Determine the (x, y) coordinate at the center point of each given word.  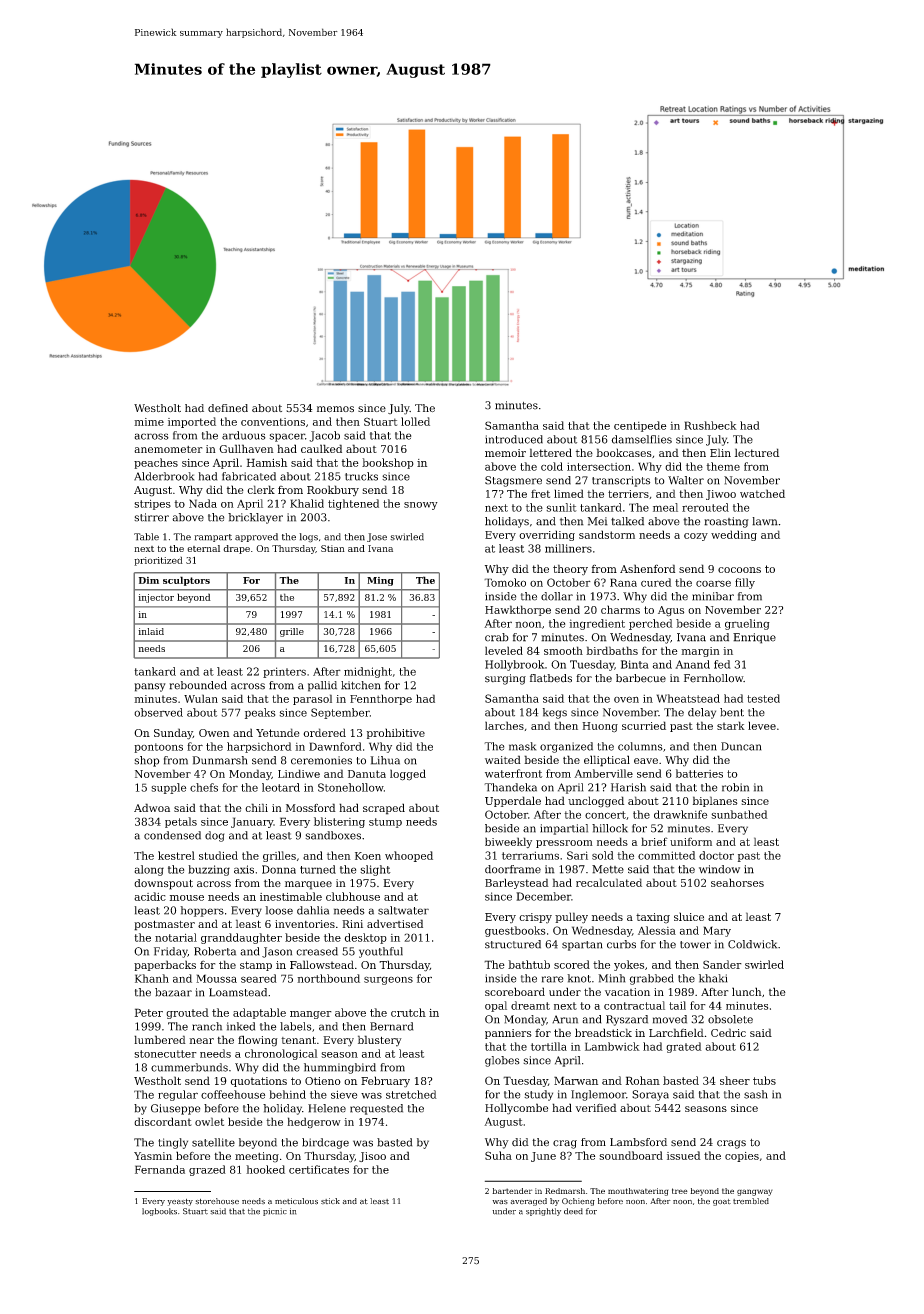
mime (149, 422)
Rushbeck (710, 425)
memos (335, 409)
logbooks (159, 1212)
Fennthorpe (381, 699)
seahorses (737, 882)
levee (762, 725)
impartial (564, 829)
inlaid (151, 631)
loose (279, 910)
